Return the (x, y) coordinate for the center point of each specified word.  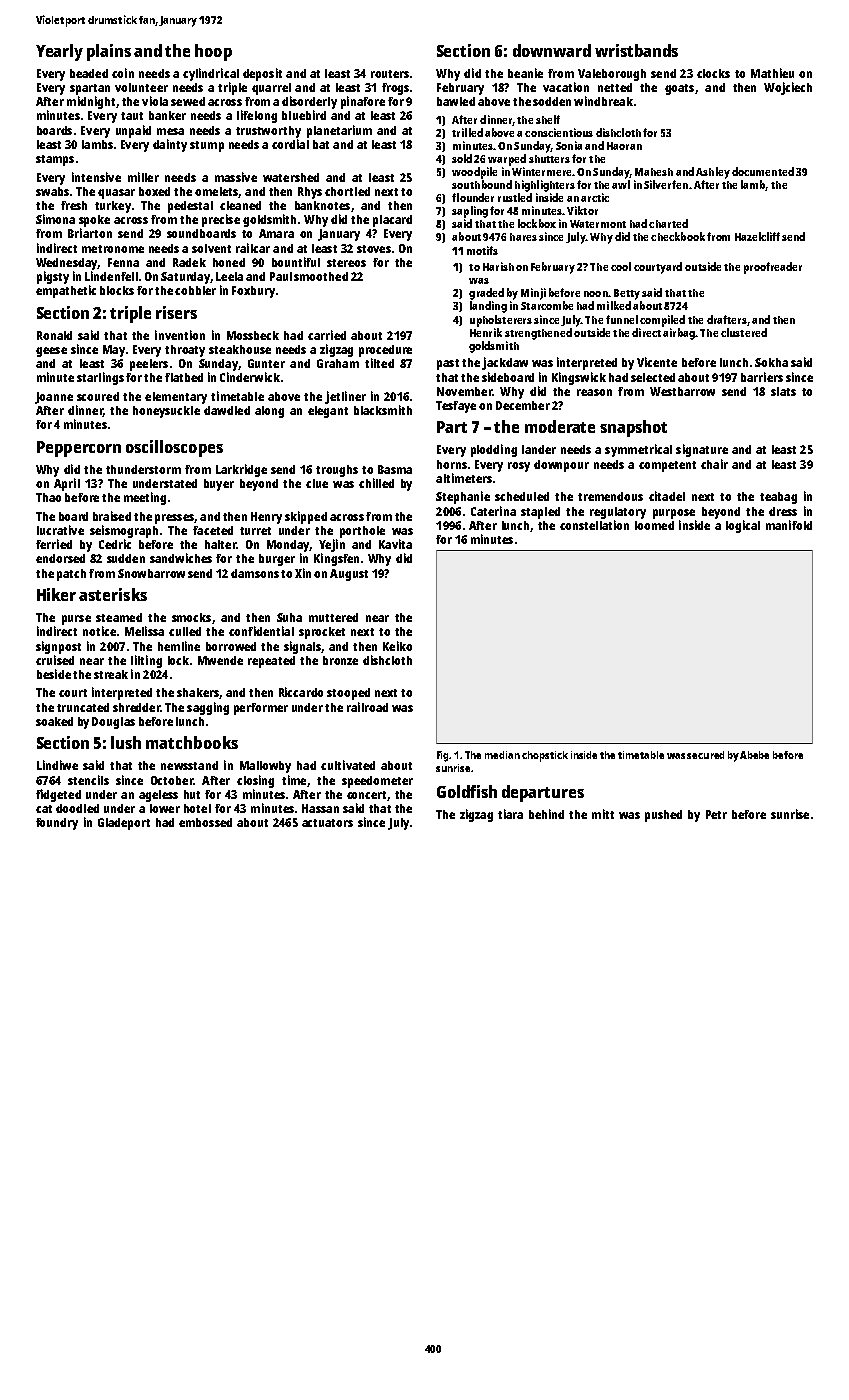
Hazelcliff (757, 236)
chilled (376, 483)
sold (462, 158)
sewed (188, 101)
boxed (154, 191)
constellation (594, 525)
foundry (57, 824)
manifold (789, 525)
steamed (119, 617)
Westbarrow (682, 391)
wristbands (636, 50)
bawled (456, 101)
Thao (48, 497)
